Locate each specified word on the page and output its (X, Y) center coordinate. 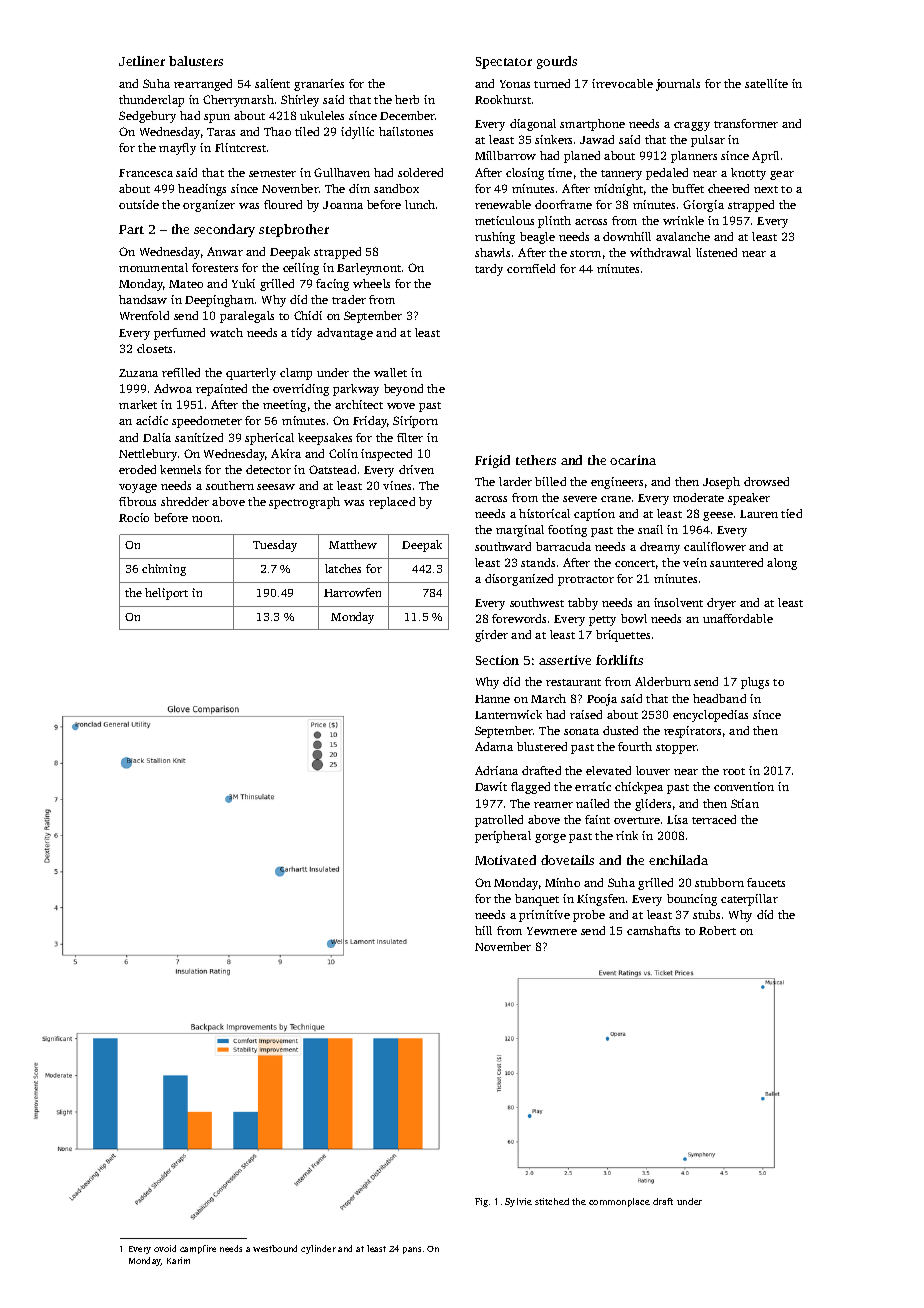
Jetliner (142, 61)
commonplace (619, 1202)
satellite (766, 83)
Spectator (504, 63)
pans (412, 1250)
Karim (178, 1260)
